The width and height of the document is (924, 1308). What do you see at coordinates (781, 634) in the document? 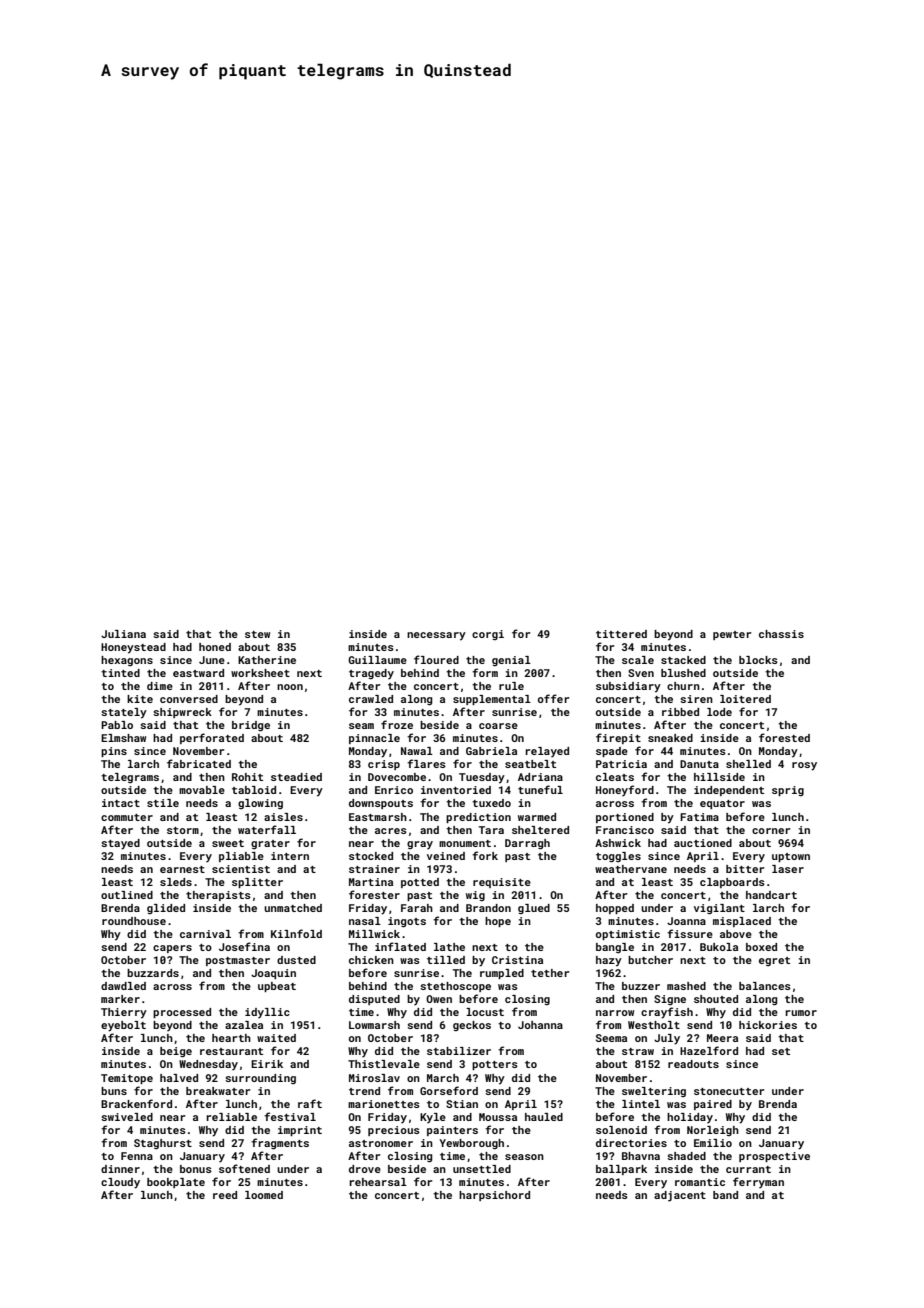
I see `chassis` at bounding box center [781, 634].
